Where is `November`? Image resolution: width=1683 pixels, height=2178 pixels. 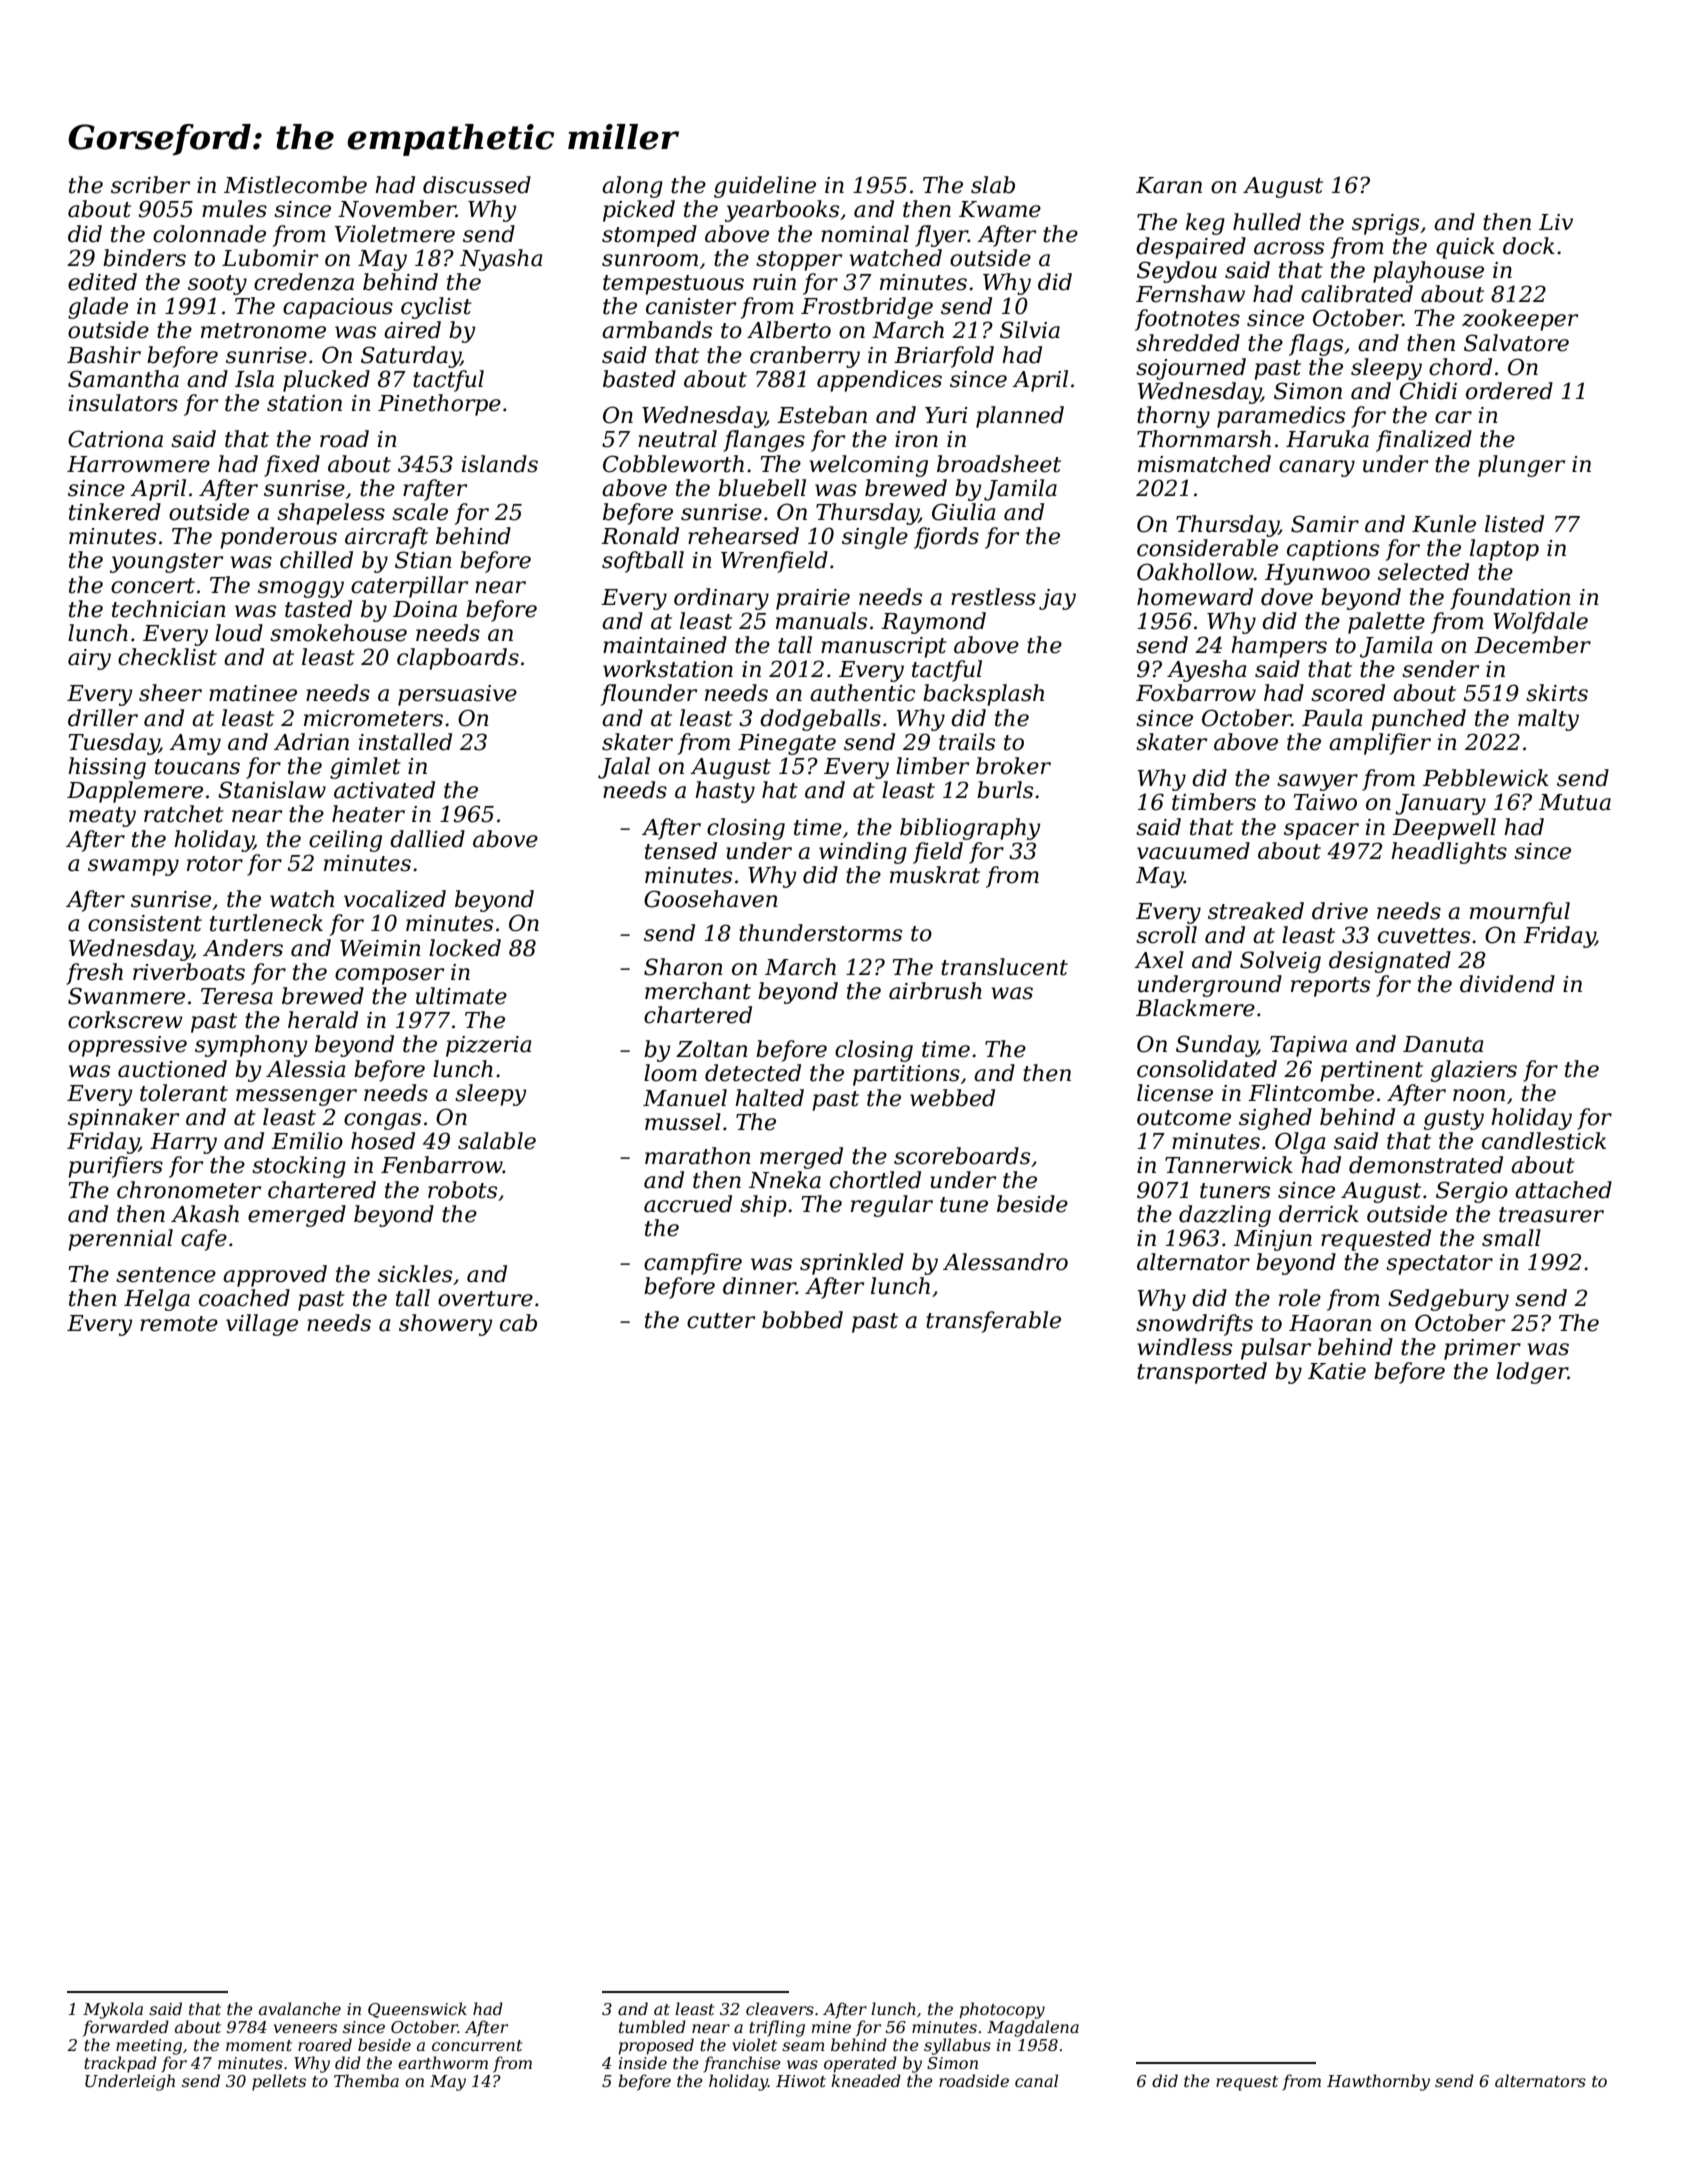 November is located at coordinates (397, 209).
